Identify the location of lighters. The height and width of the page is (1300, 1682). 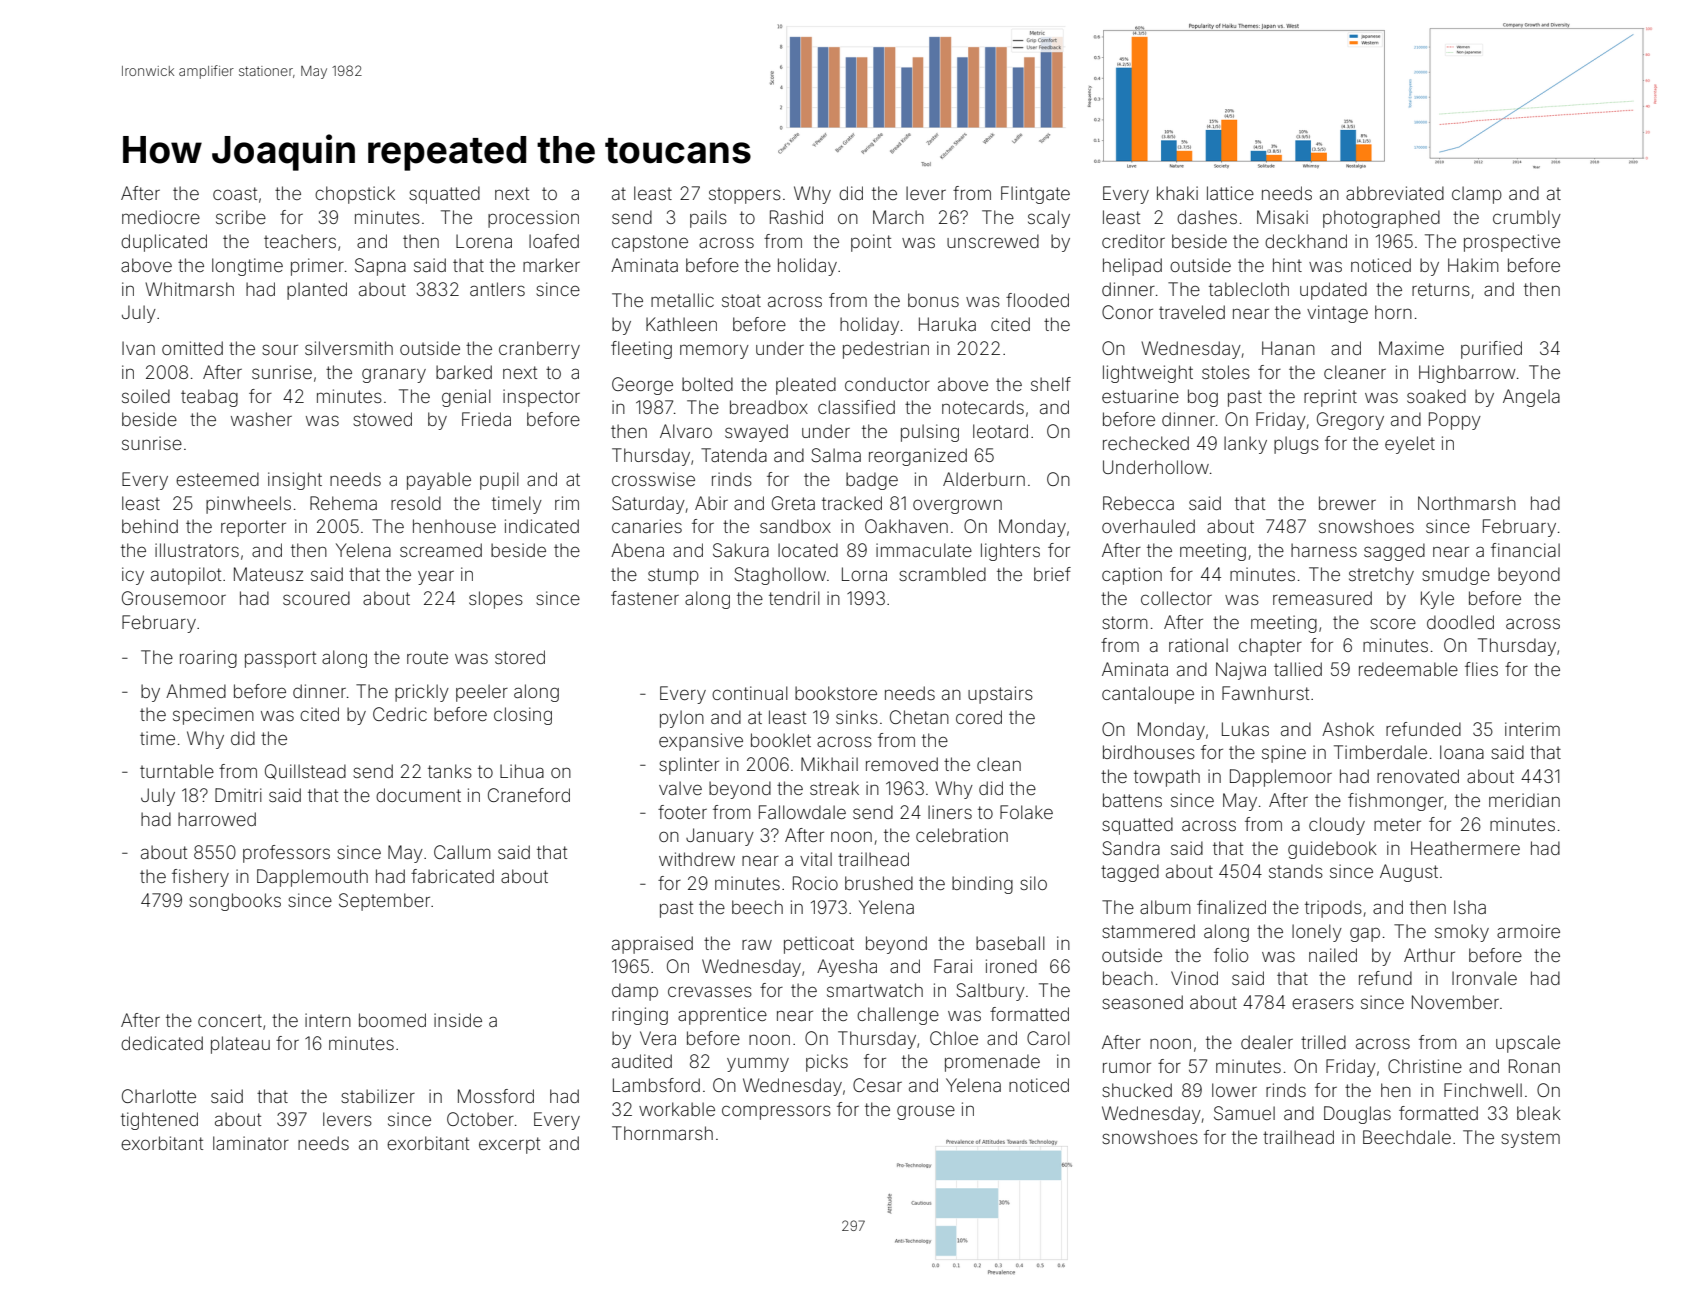
(1010, 552).
